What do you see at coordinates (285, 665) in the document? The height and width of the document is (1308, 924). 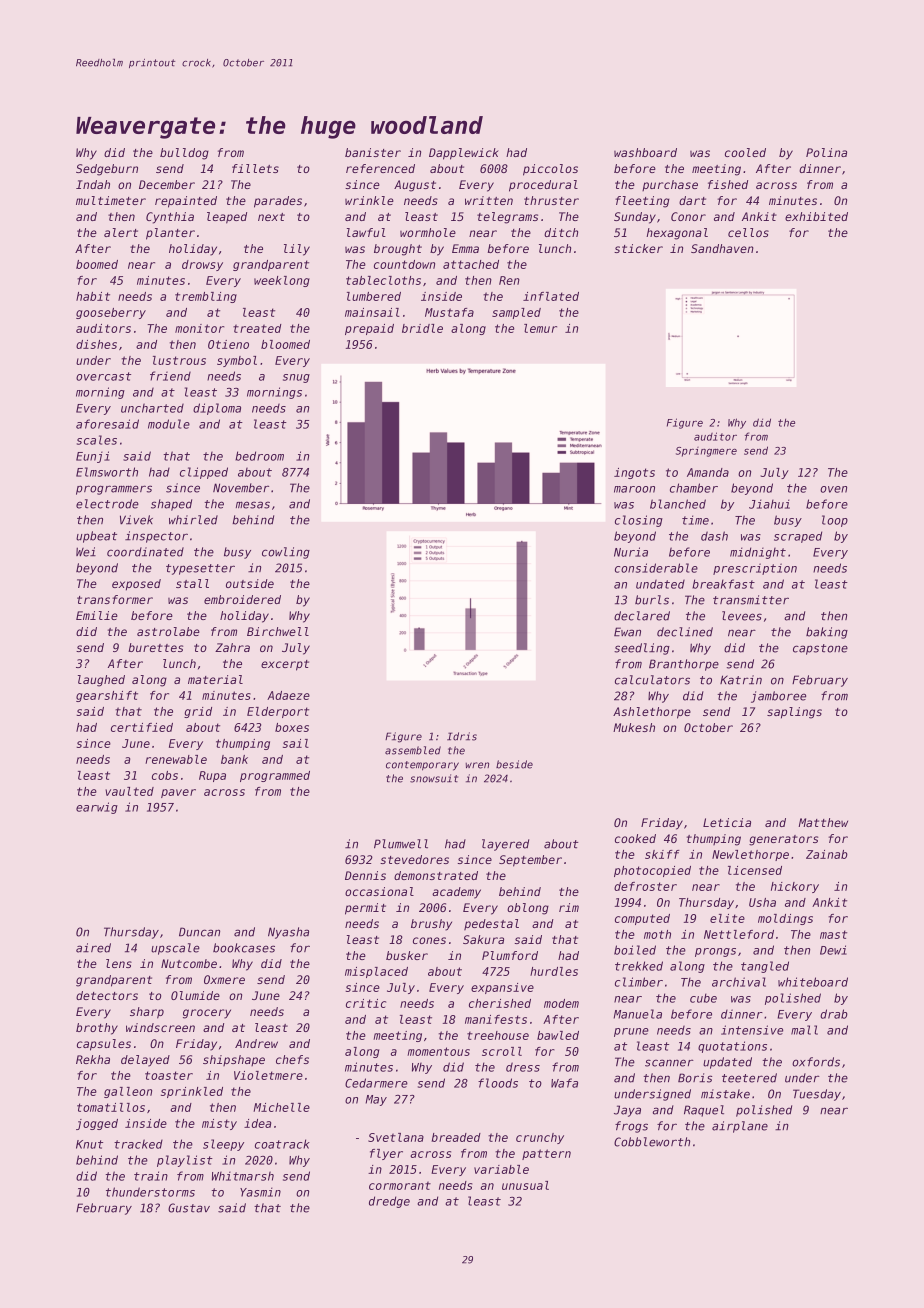 I see `excerpt` at bounding box center [285, 665].
